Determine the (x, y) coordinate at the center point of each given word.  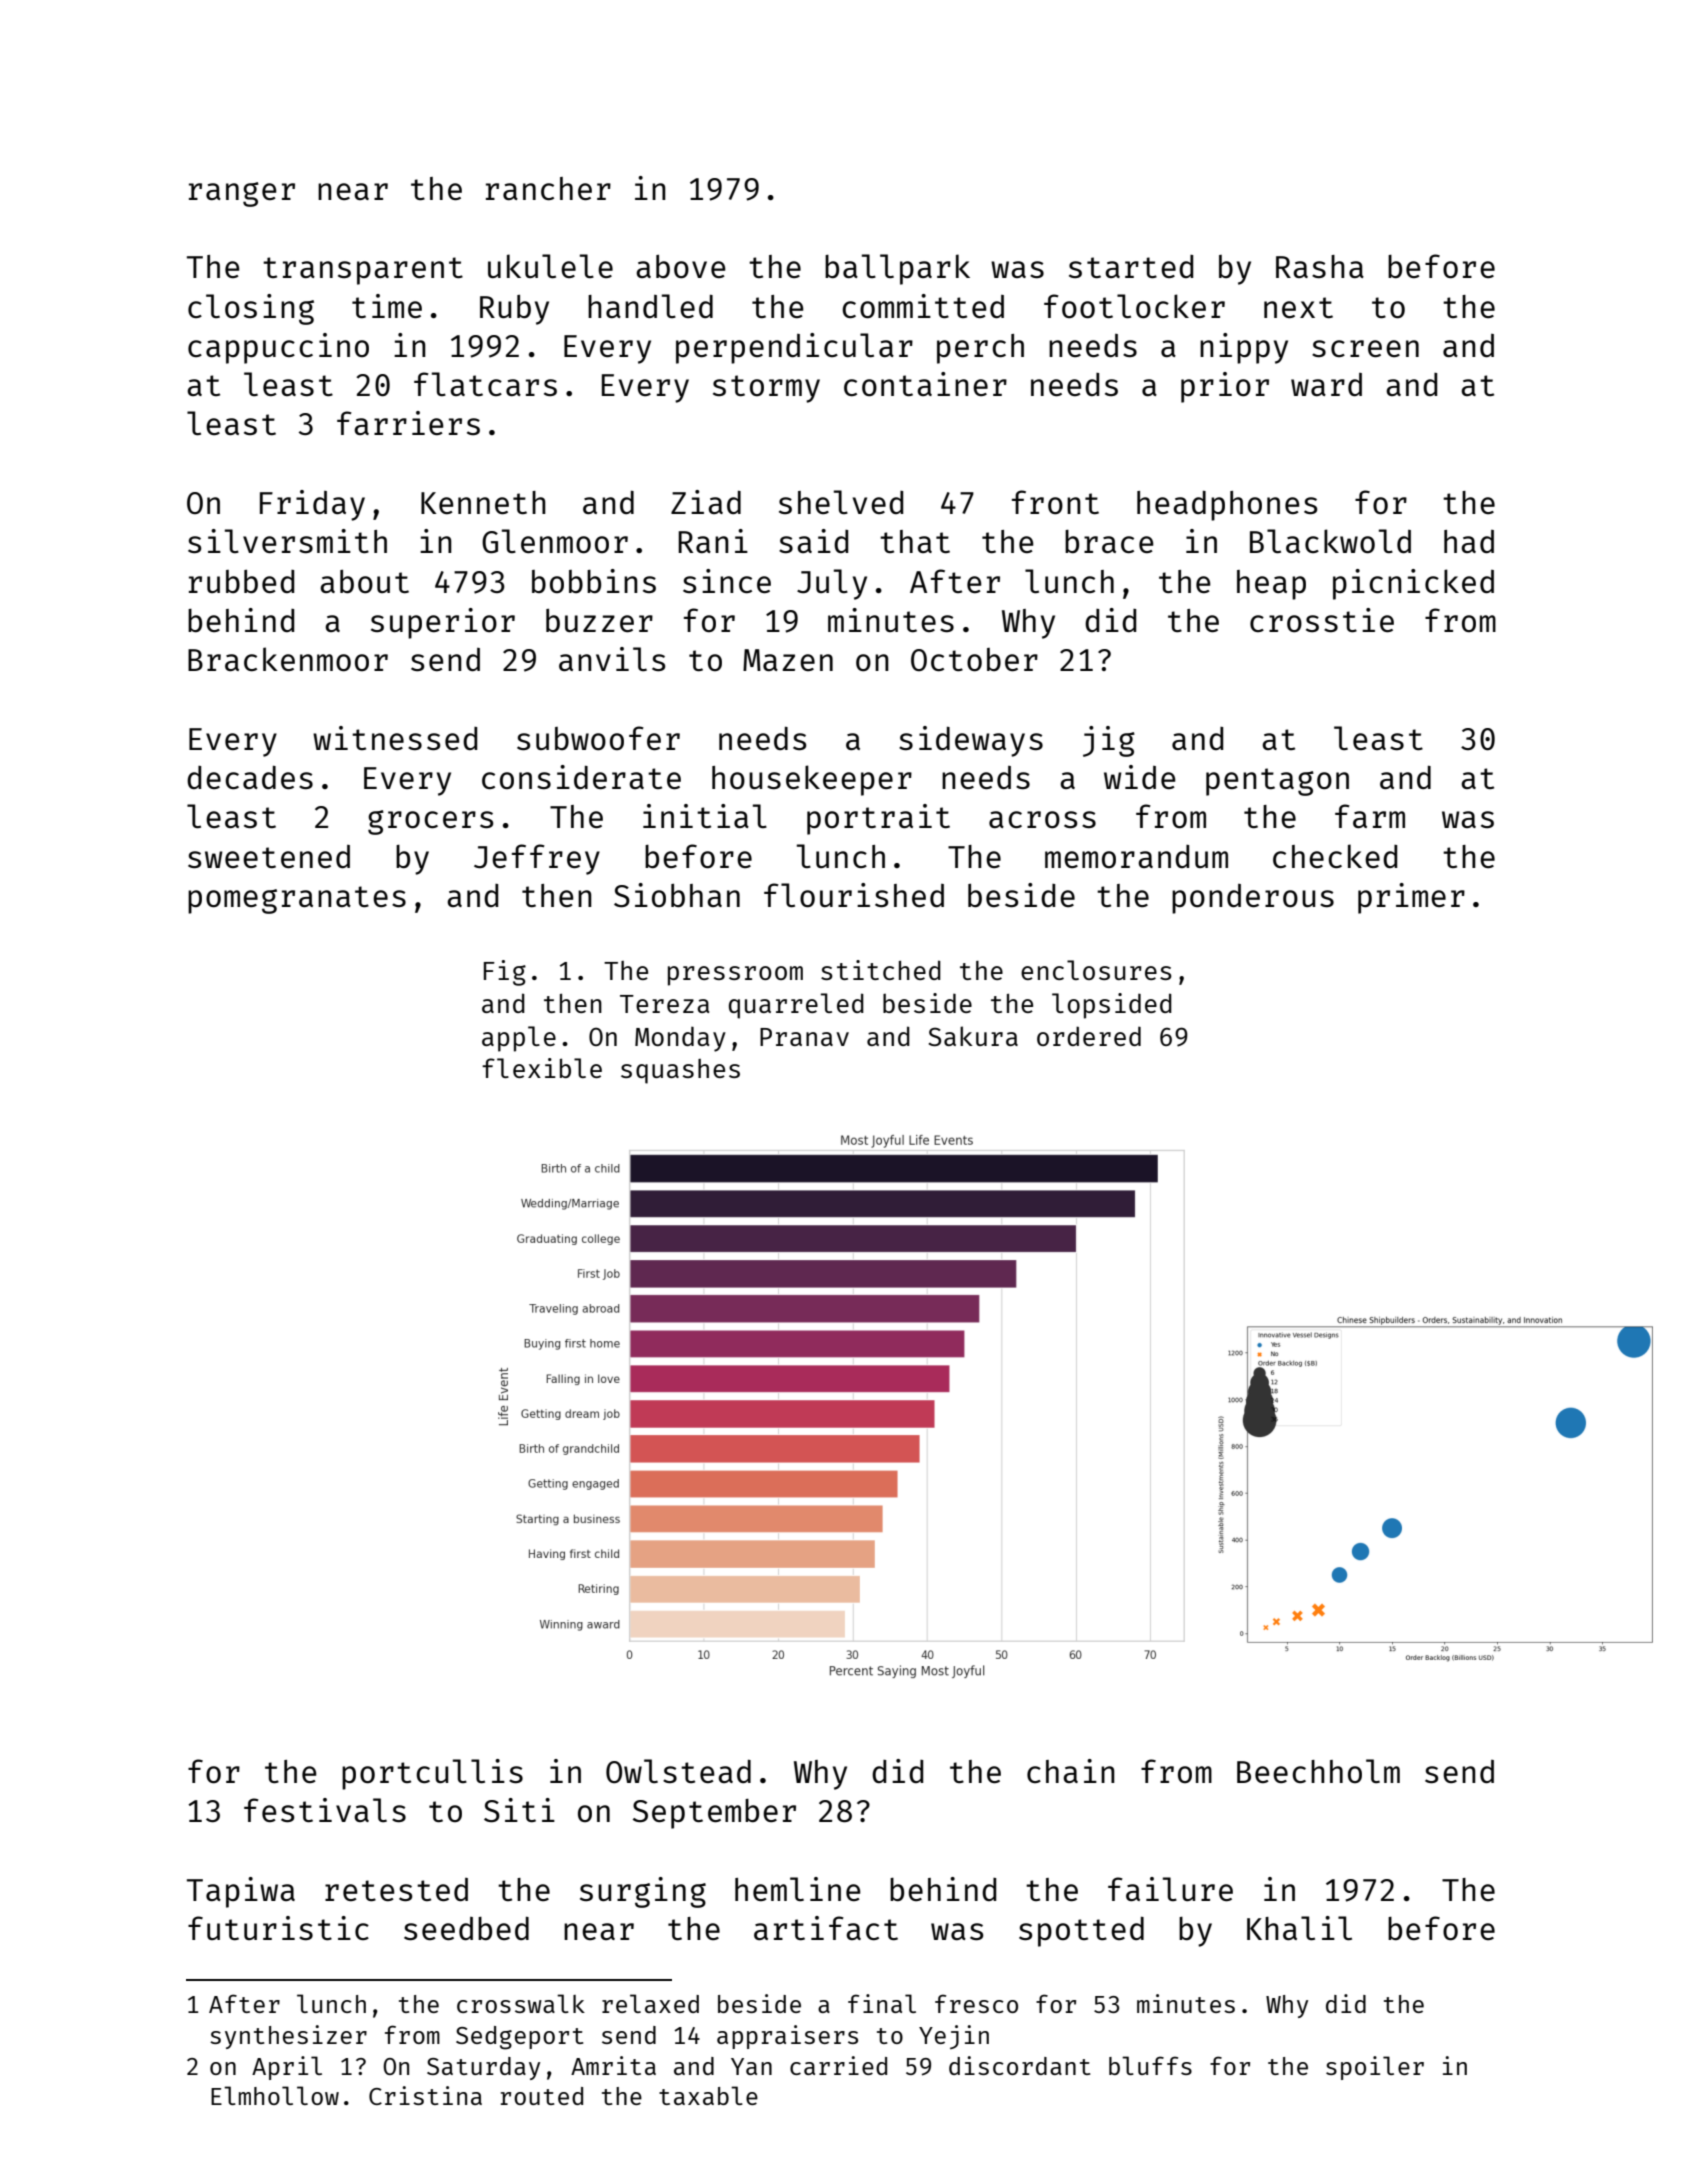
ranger (242, 194)
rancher (548, 188)
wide (1140, 777)
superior (443, 623)
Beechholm (1318, 1771)
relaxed (650, 2003)
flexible (542, 1068)
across (1042, 819)
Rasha (1320, 266)
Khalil (1299, 1928)
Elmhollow (275, 2095)
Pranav (804, 1037)
